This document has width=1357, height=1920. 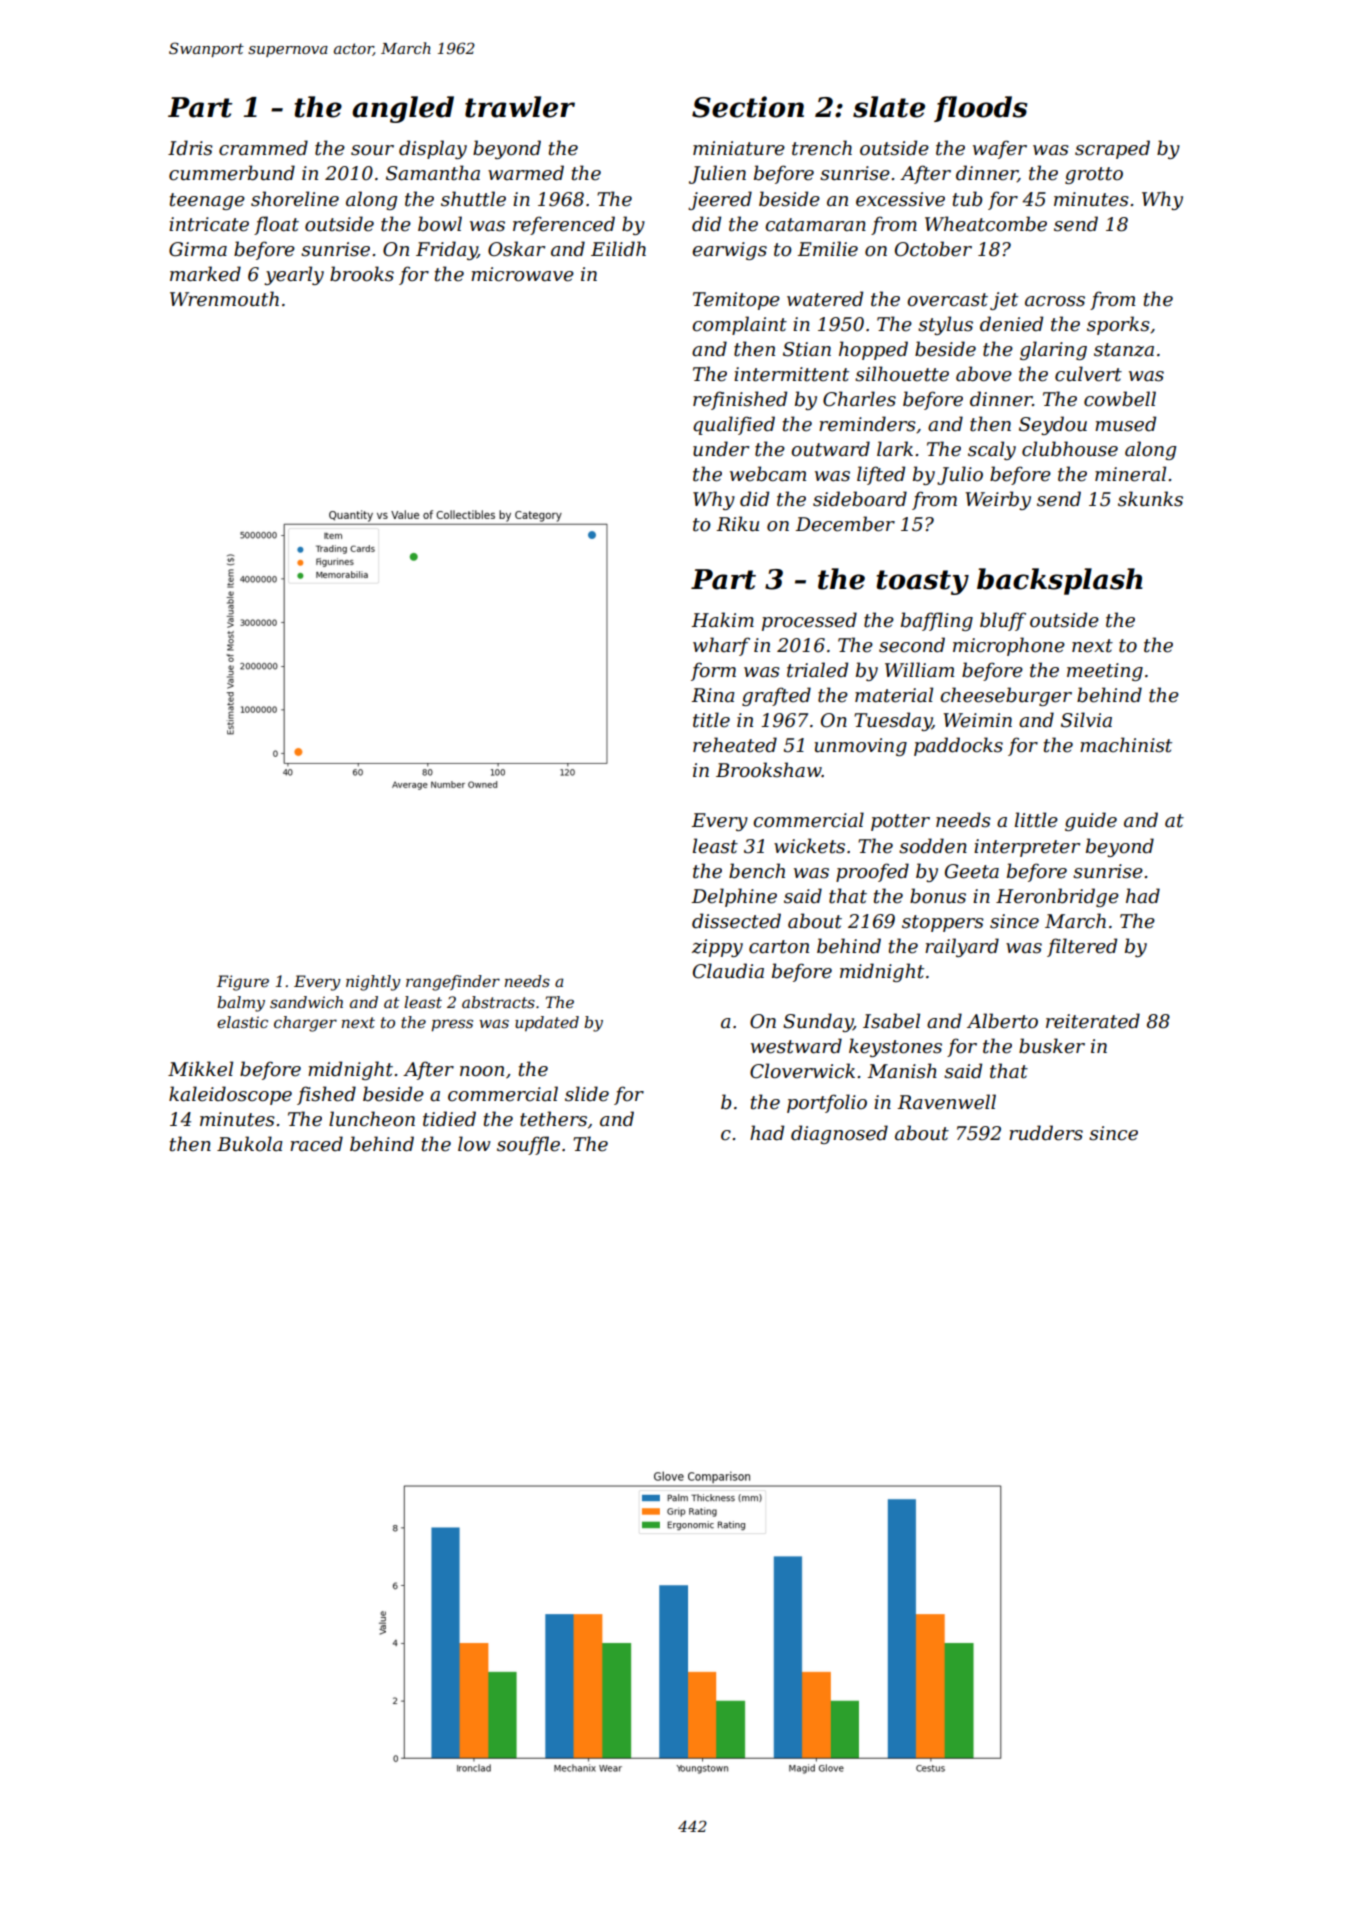 What do you see at coordinates (528, 1145) in the document?
I see `souffle` at bounding box center [528, 1145].
